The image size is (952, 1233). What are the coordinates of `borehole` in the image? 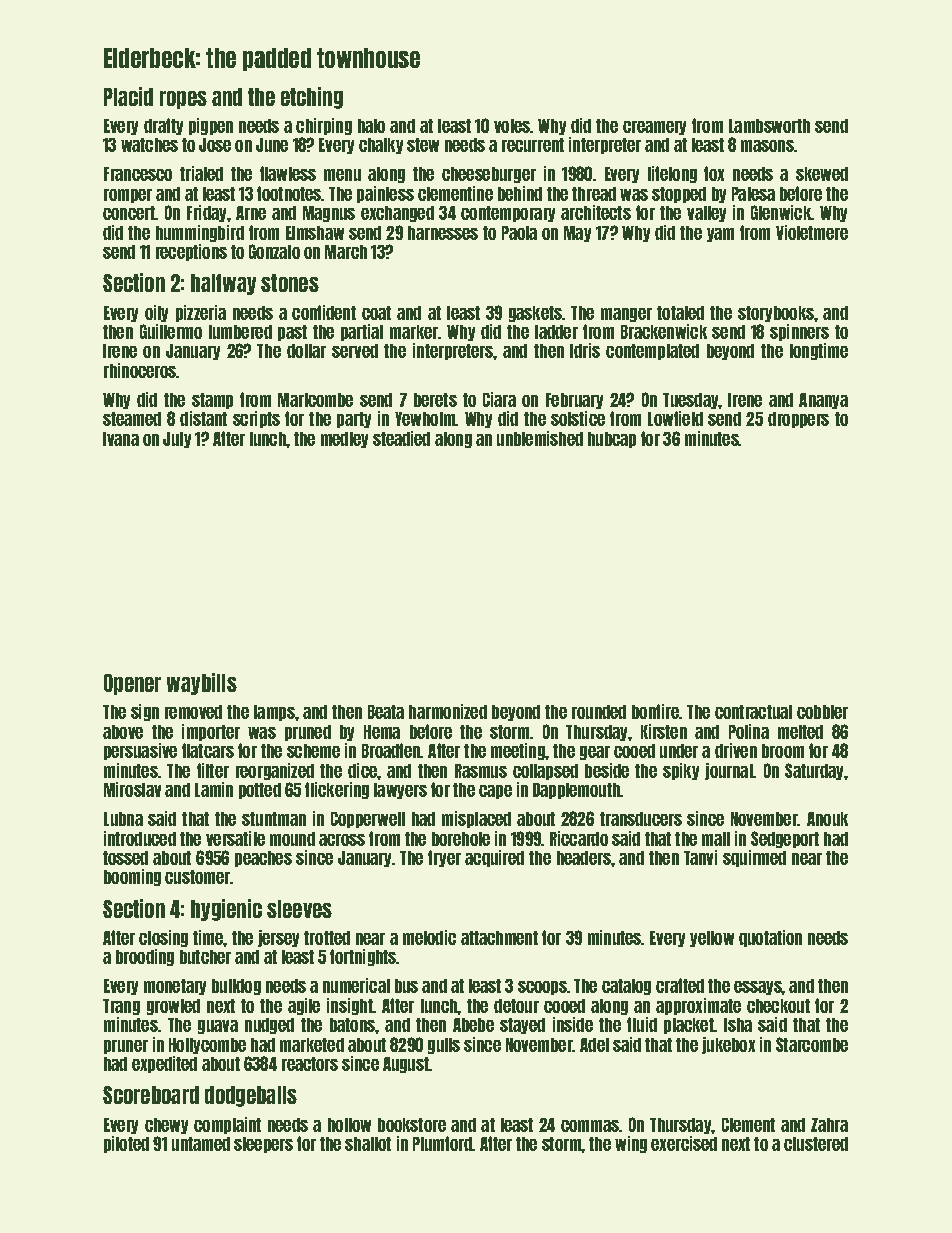 It's located at (461, 839).
